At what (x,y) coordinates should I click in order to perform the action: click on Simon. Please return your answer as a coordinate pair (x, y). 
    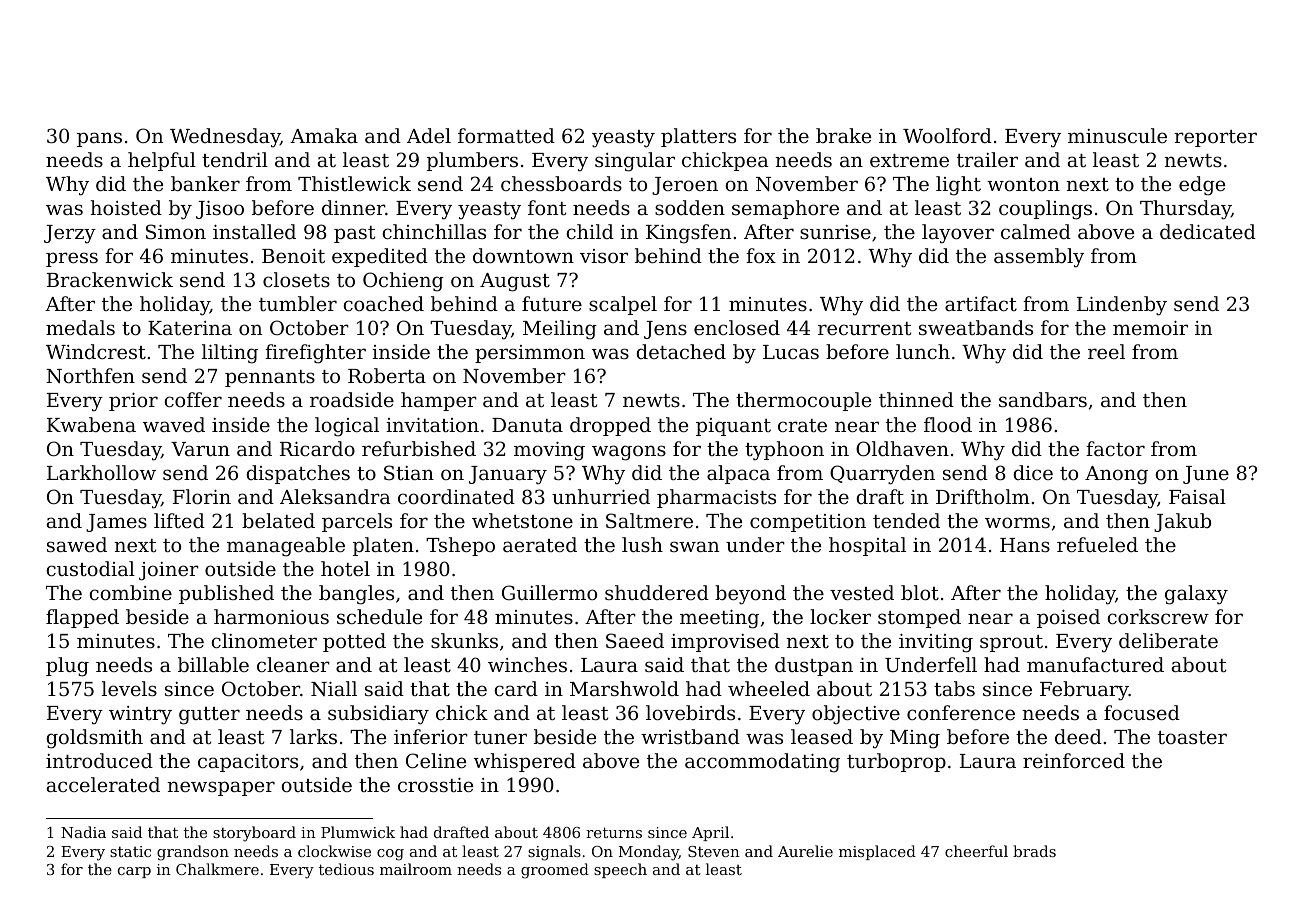
    Looking at the image, I should click on (176, 231).
